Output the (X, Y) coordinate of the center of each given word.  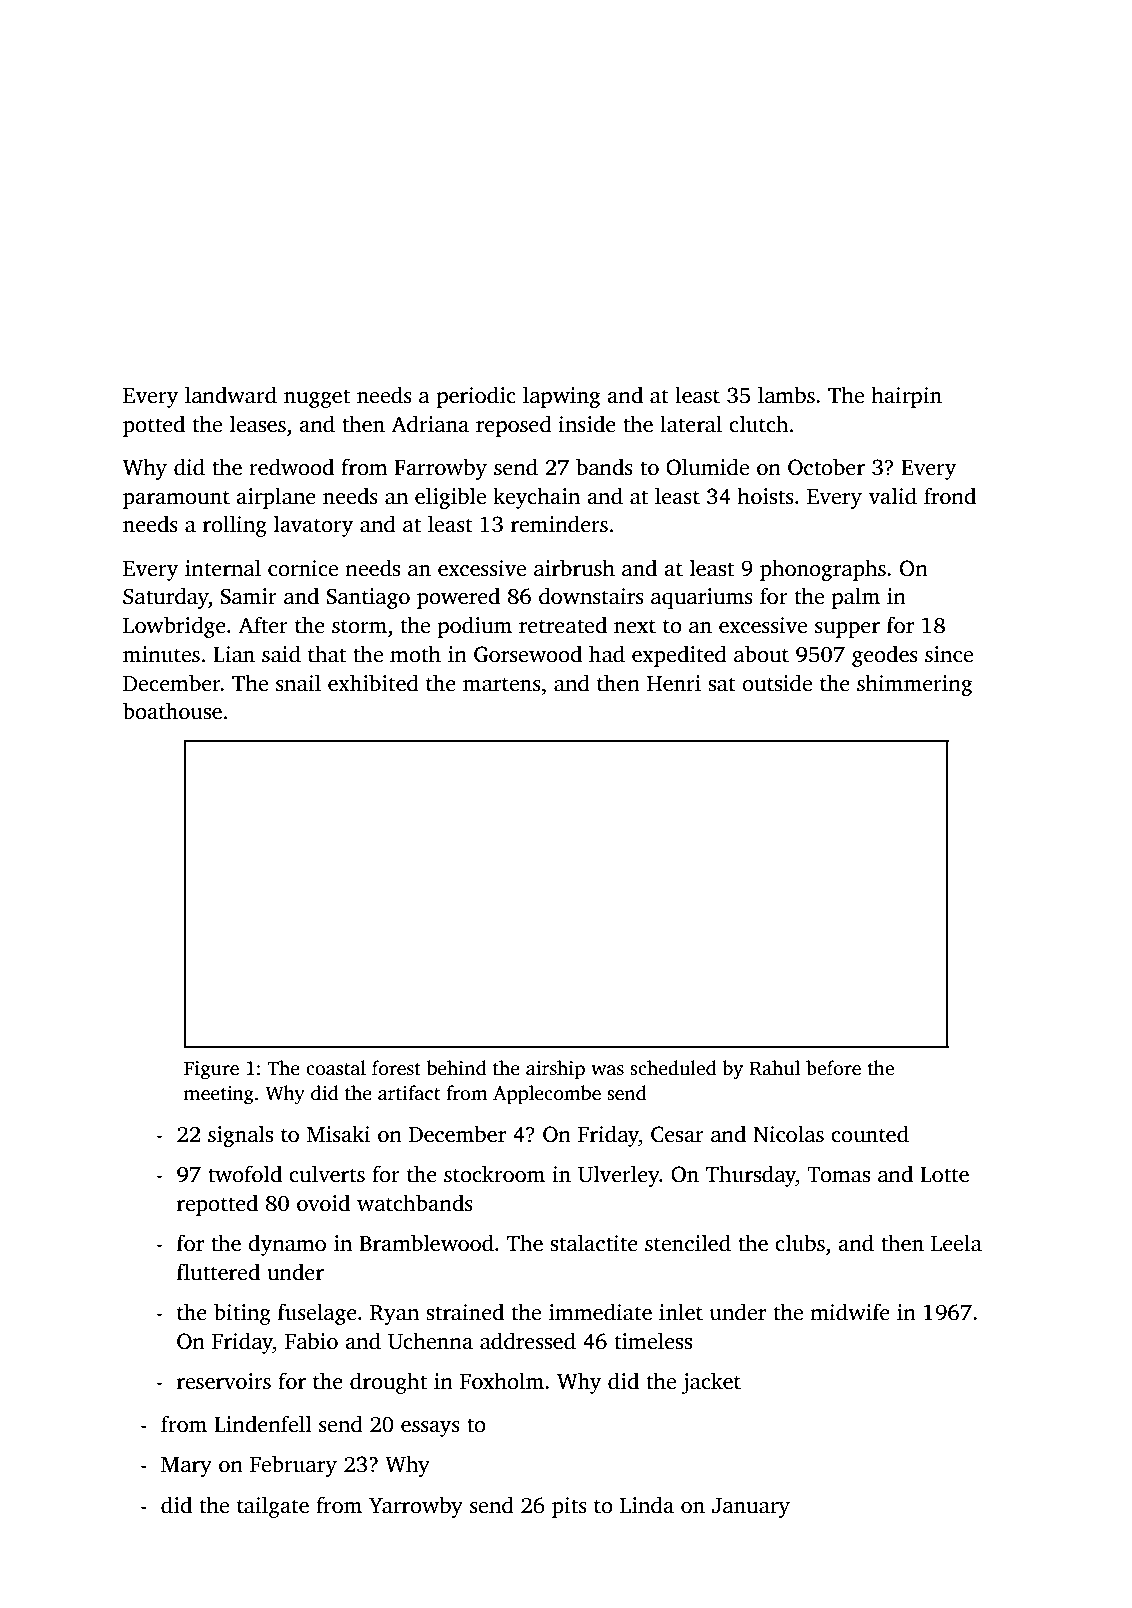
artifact (409, 1093)
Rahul (775, 1068)
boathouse (172, 711)
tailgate (273, 1507)
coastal (336, 1068)
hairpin (906, 397)
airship (555, 1070)
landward (231, 395)
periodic (476, 397)
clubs (800, 1243)
